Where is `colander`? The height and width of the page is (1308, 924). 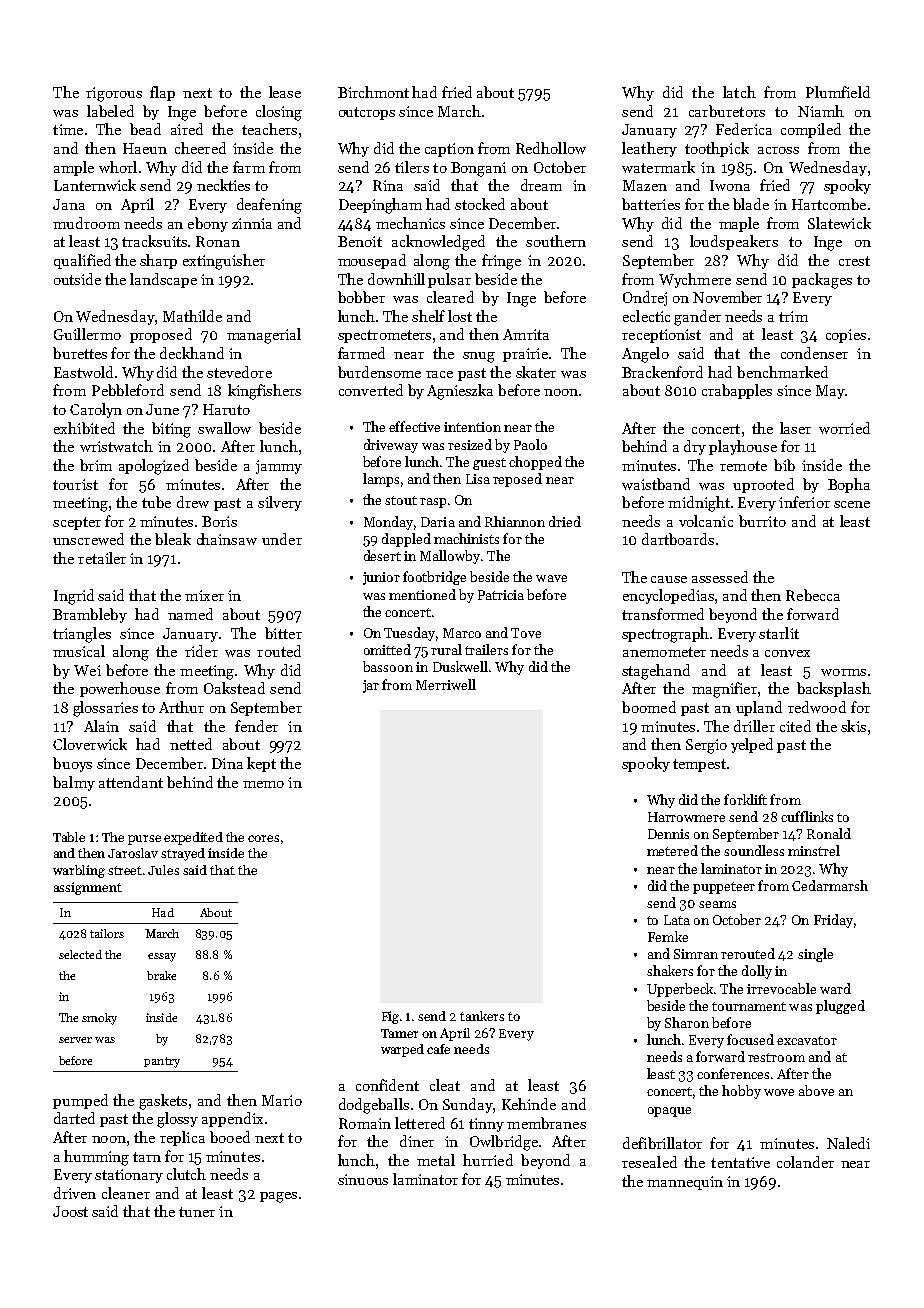 colander is located at coordinates (805, 1162).
